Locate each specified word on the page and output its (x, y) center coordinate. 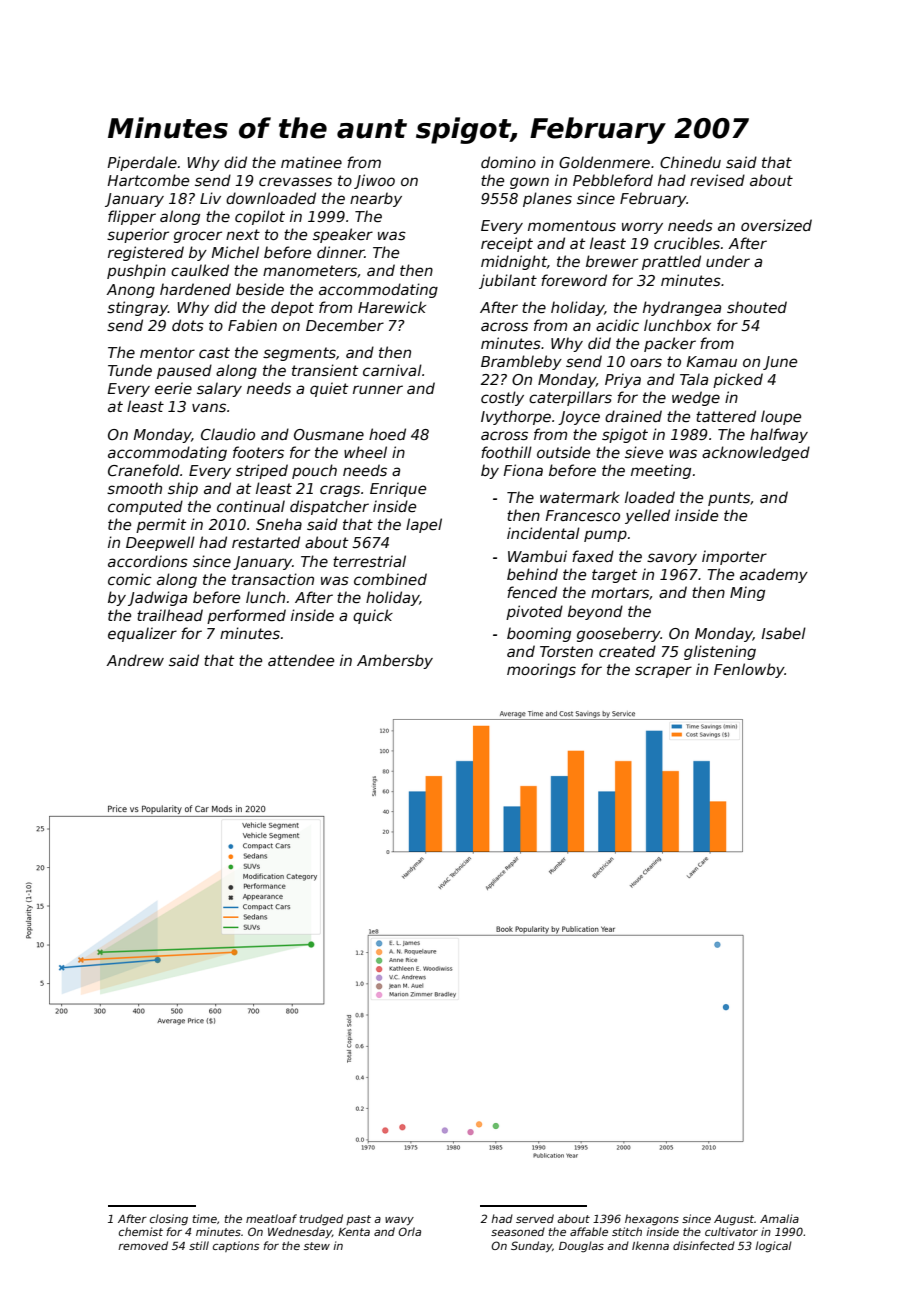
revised (717, 180)
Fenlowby (749, 670)
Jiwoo (374, 181)
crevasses (295, 181)
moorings (541, 670)
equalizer (142, 634)
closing (169, 1220)
